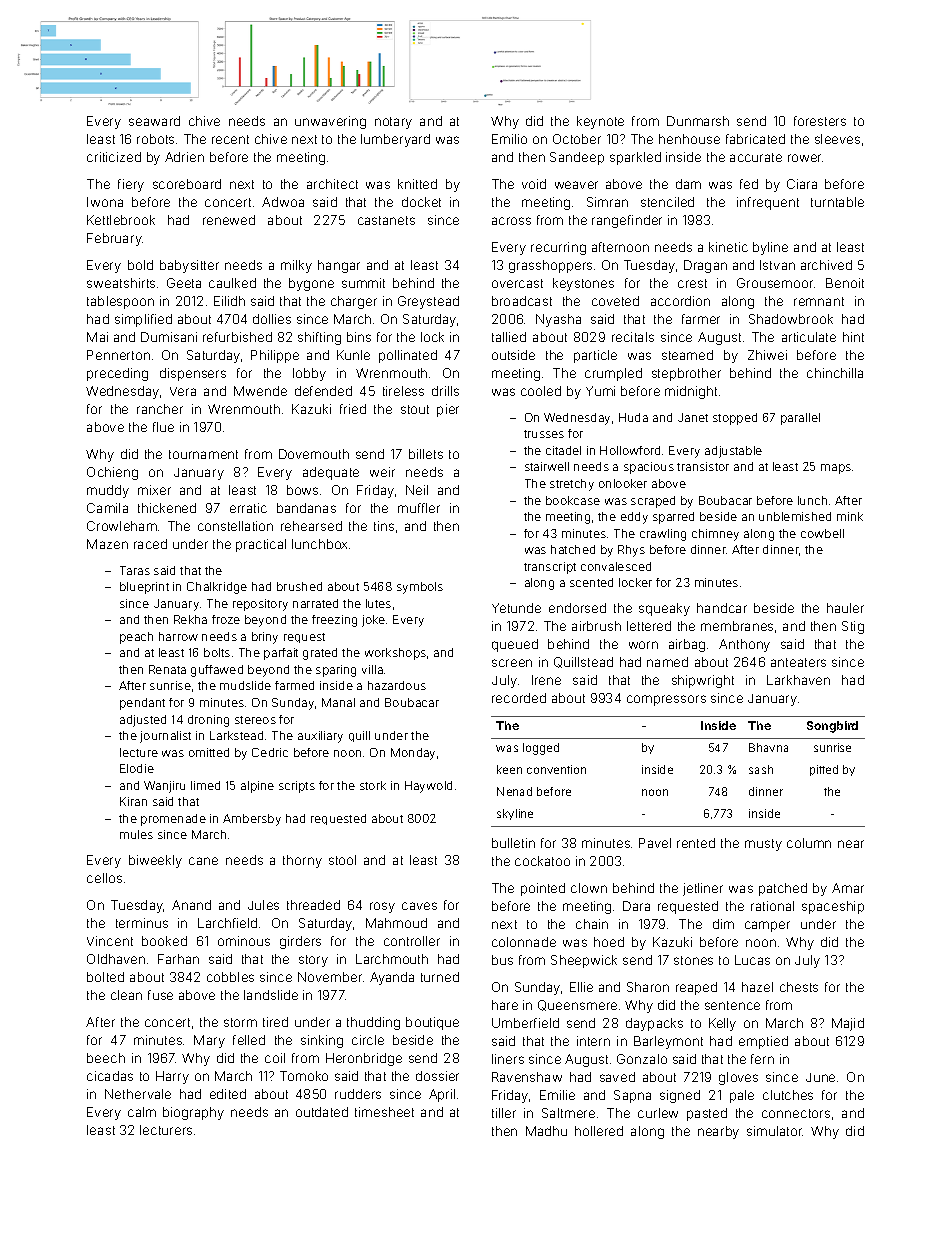 The width and height of the document is (952, 1233). What do you see at coordinates (121, 283) in the document?
I see `sweatshirts` at bounding box center [121, 283].
